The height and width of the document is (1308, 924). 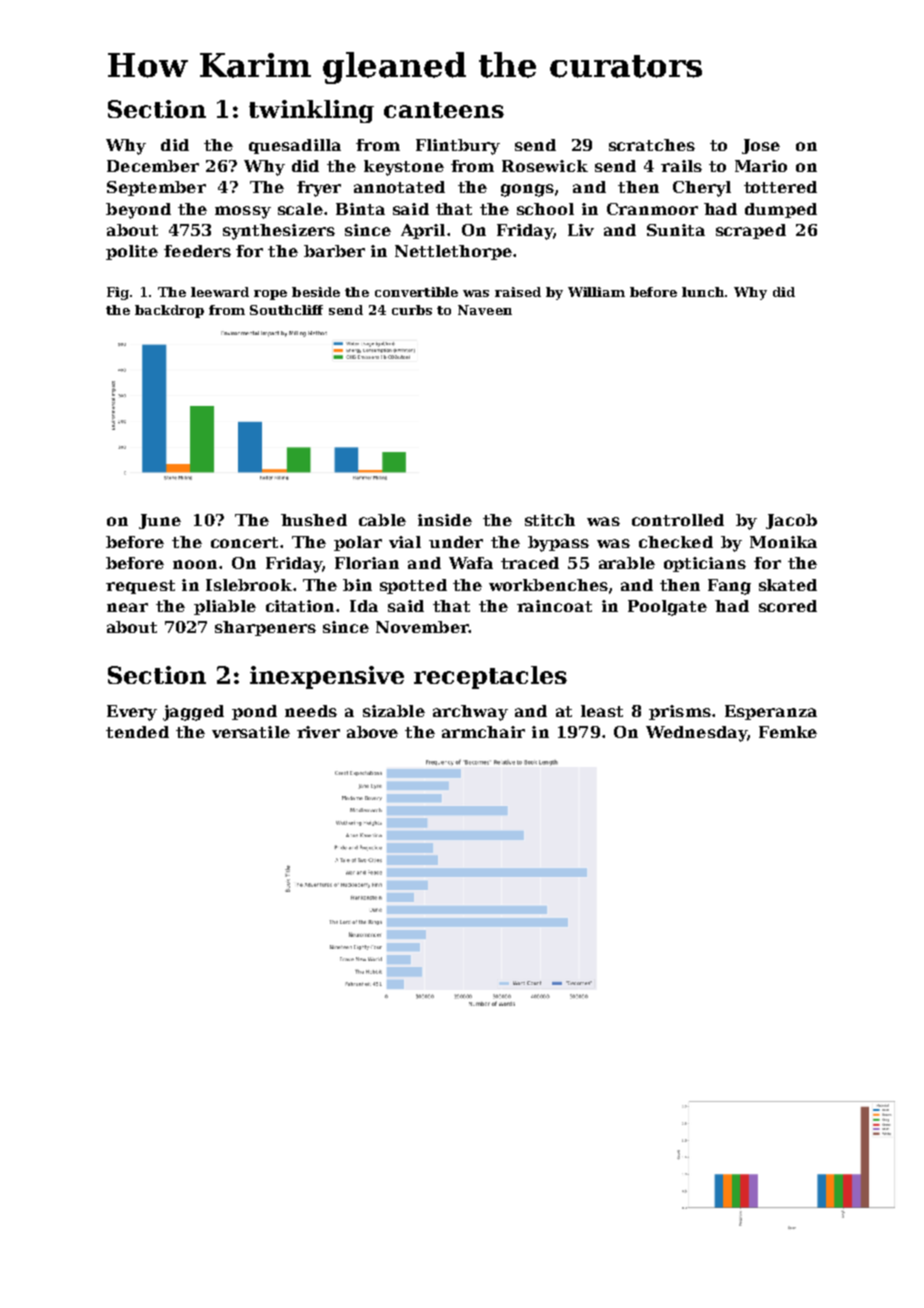 I want to click on stitch, so click(x=550, y=520).
